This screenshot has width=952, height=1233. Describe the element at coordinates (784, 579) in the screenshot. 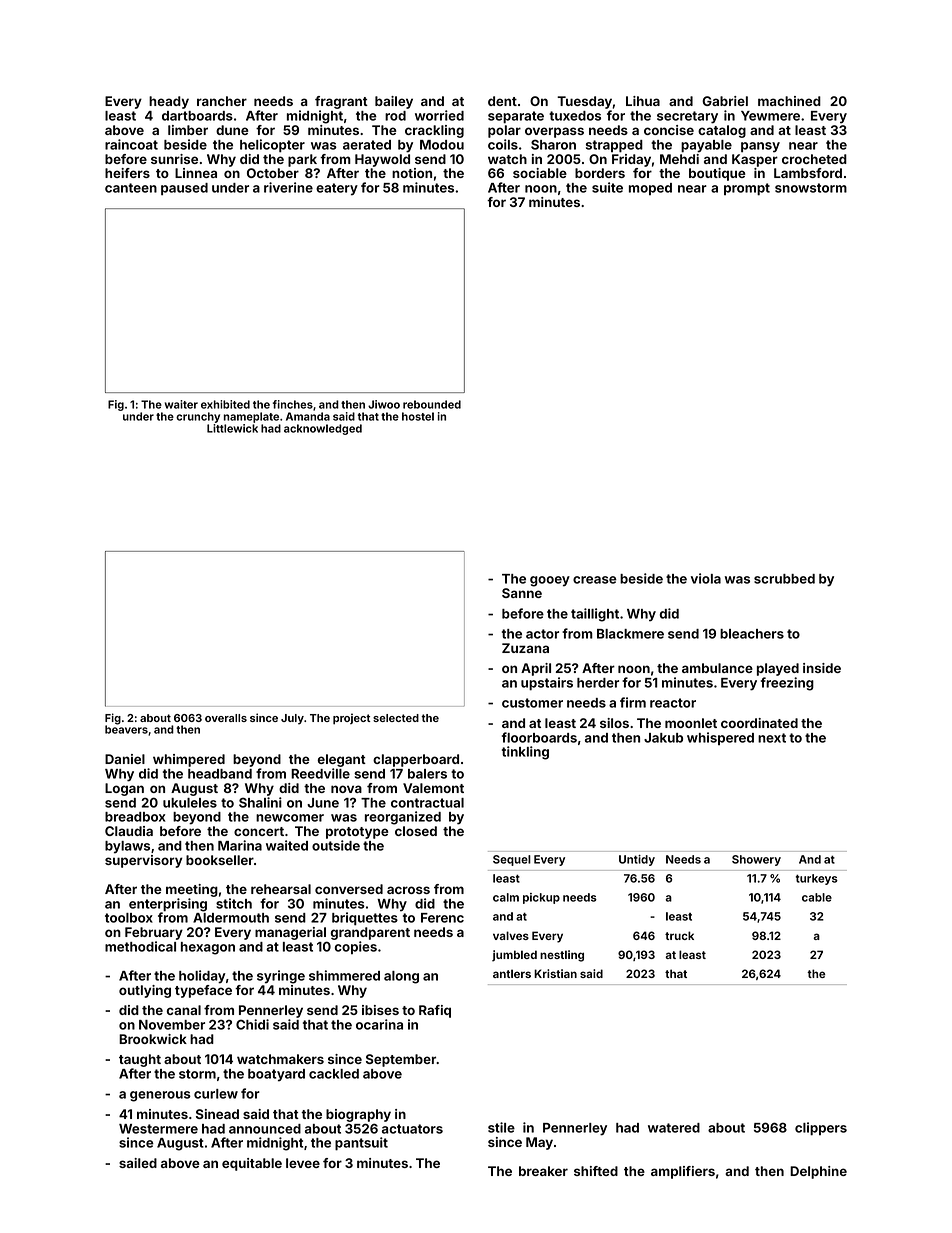

I see `scrubbed` at that location.
